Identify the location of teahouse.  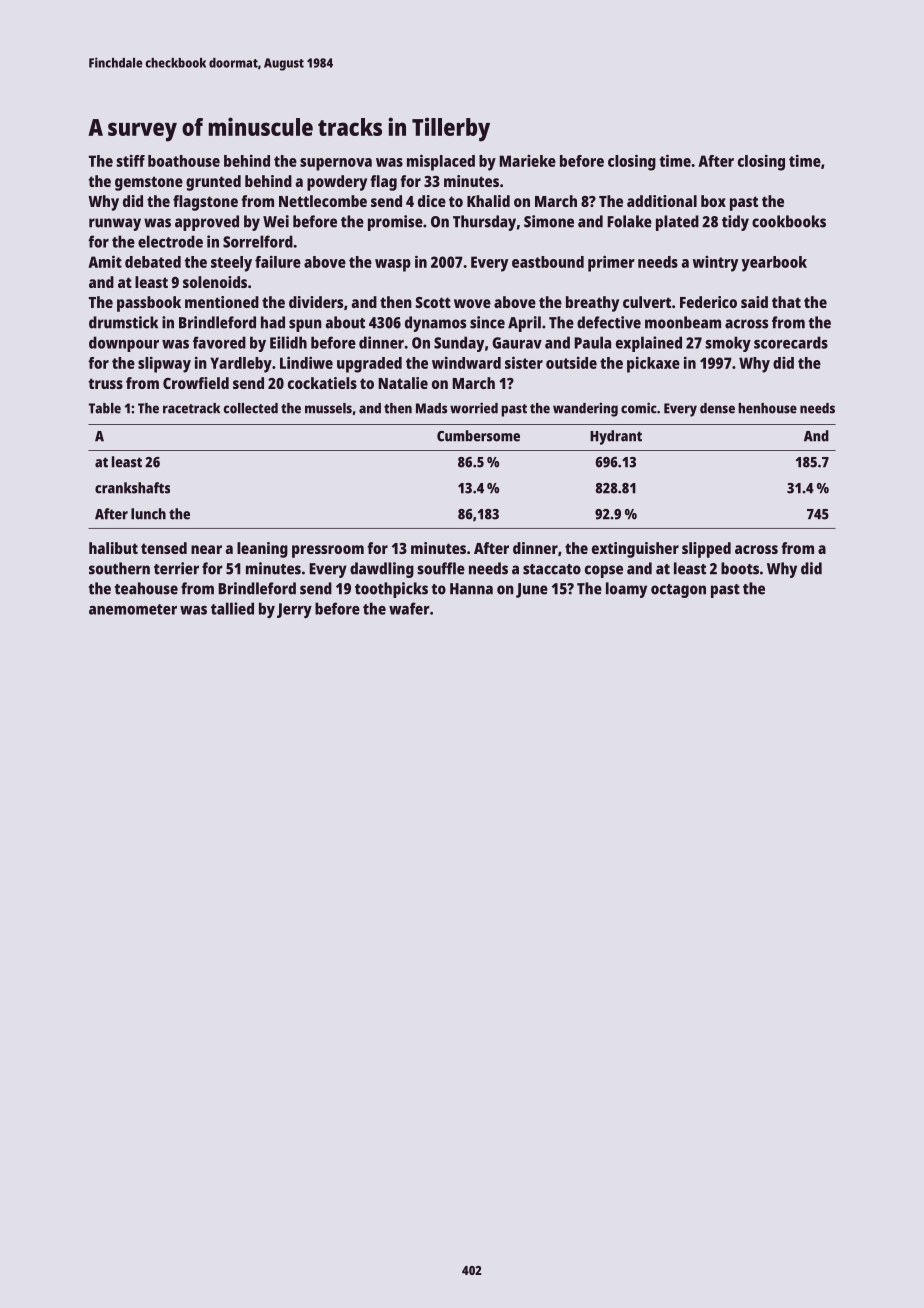
(146, 588).
